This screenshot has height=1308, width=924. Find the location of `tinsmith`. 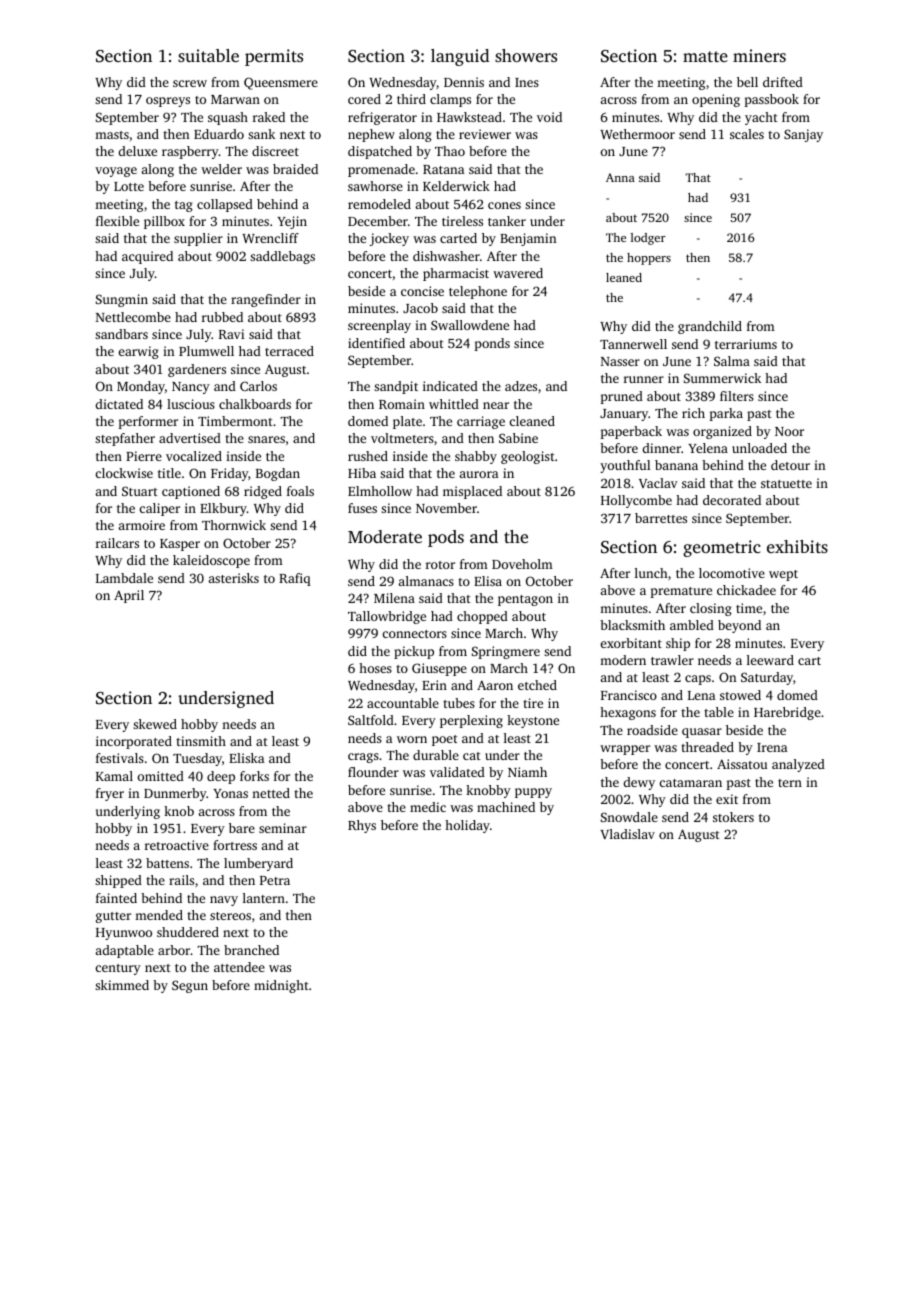

tinsmith is located at coordinates (201, 741).
